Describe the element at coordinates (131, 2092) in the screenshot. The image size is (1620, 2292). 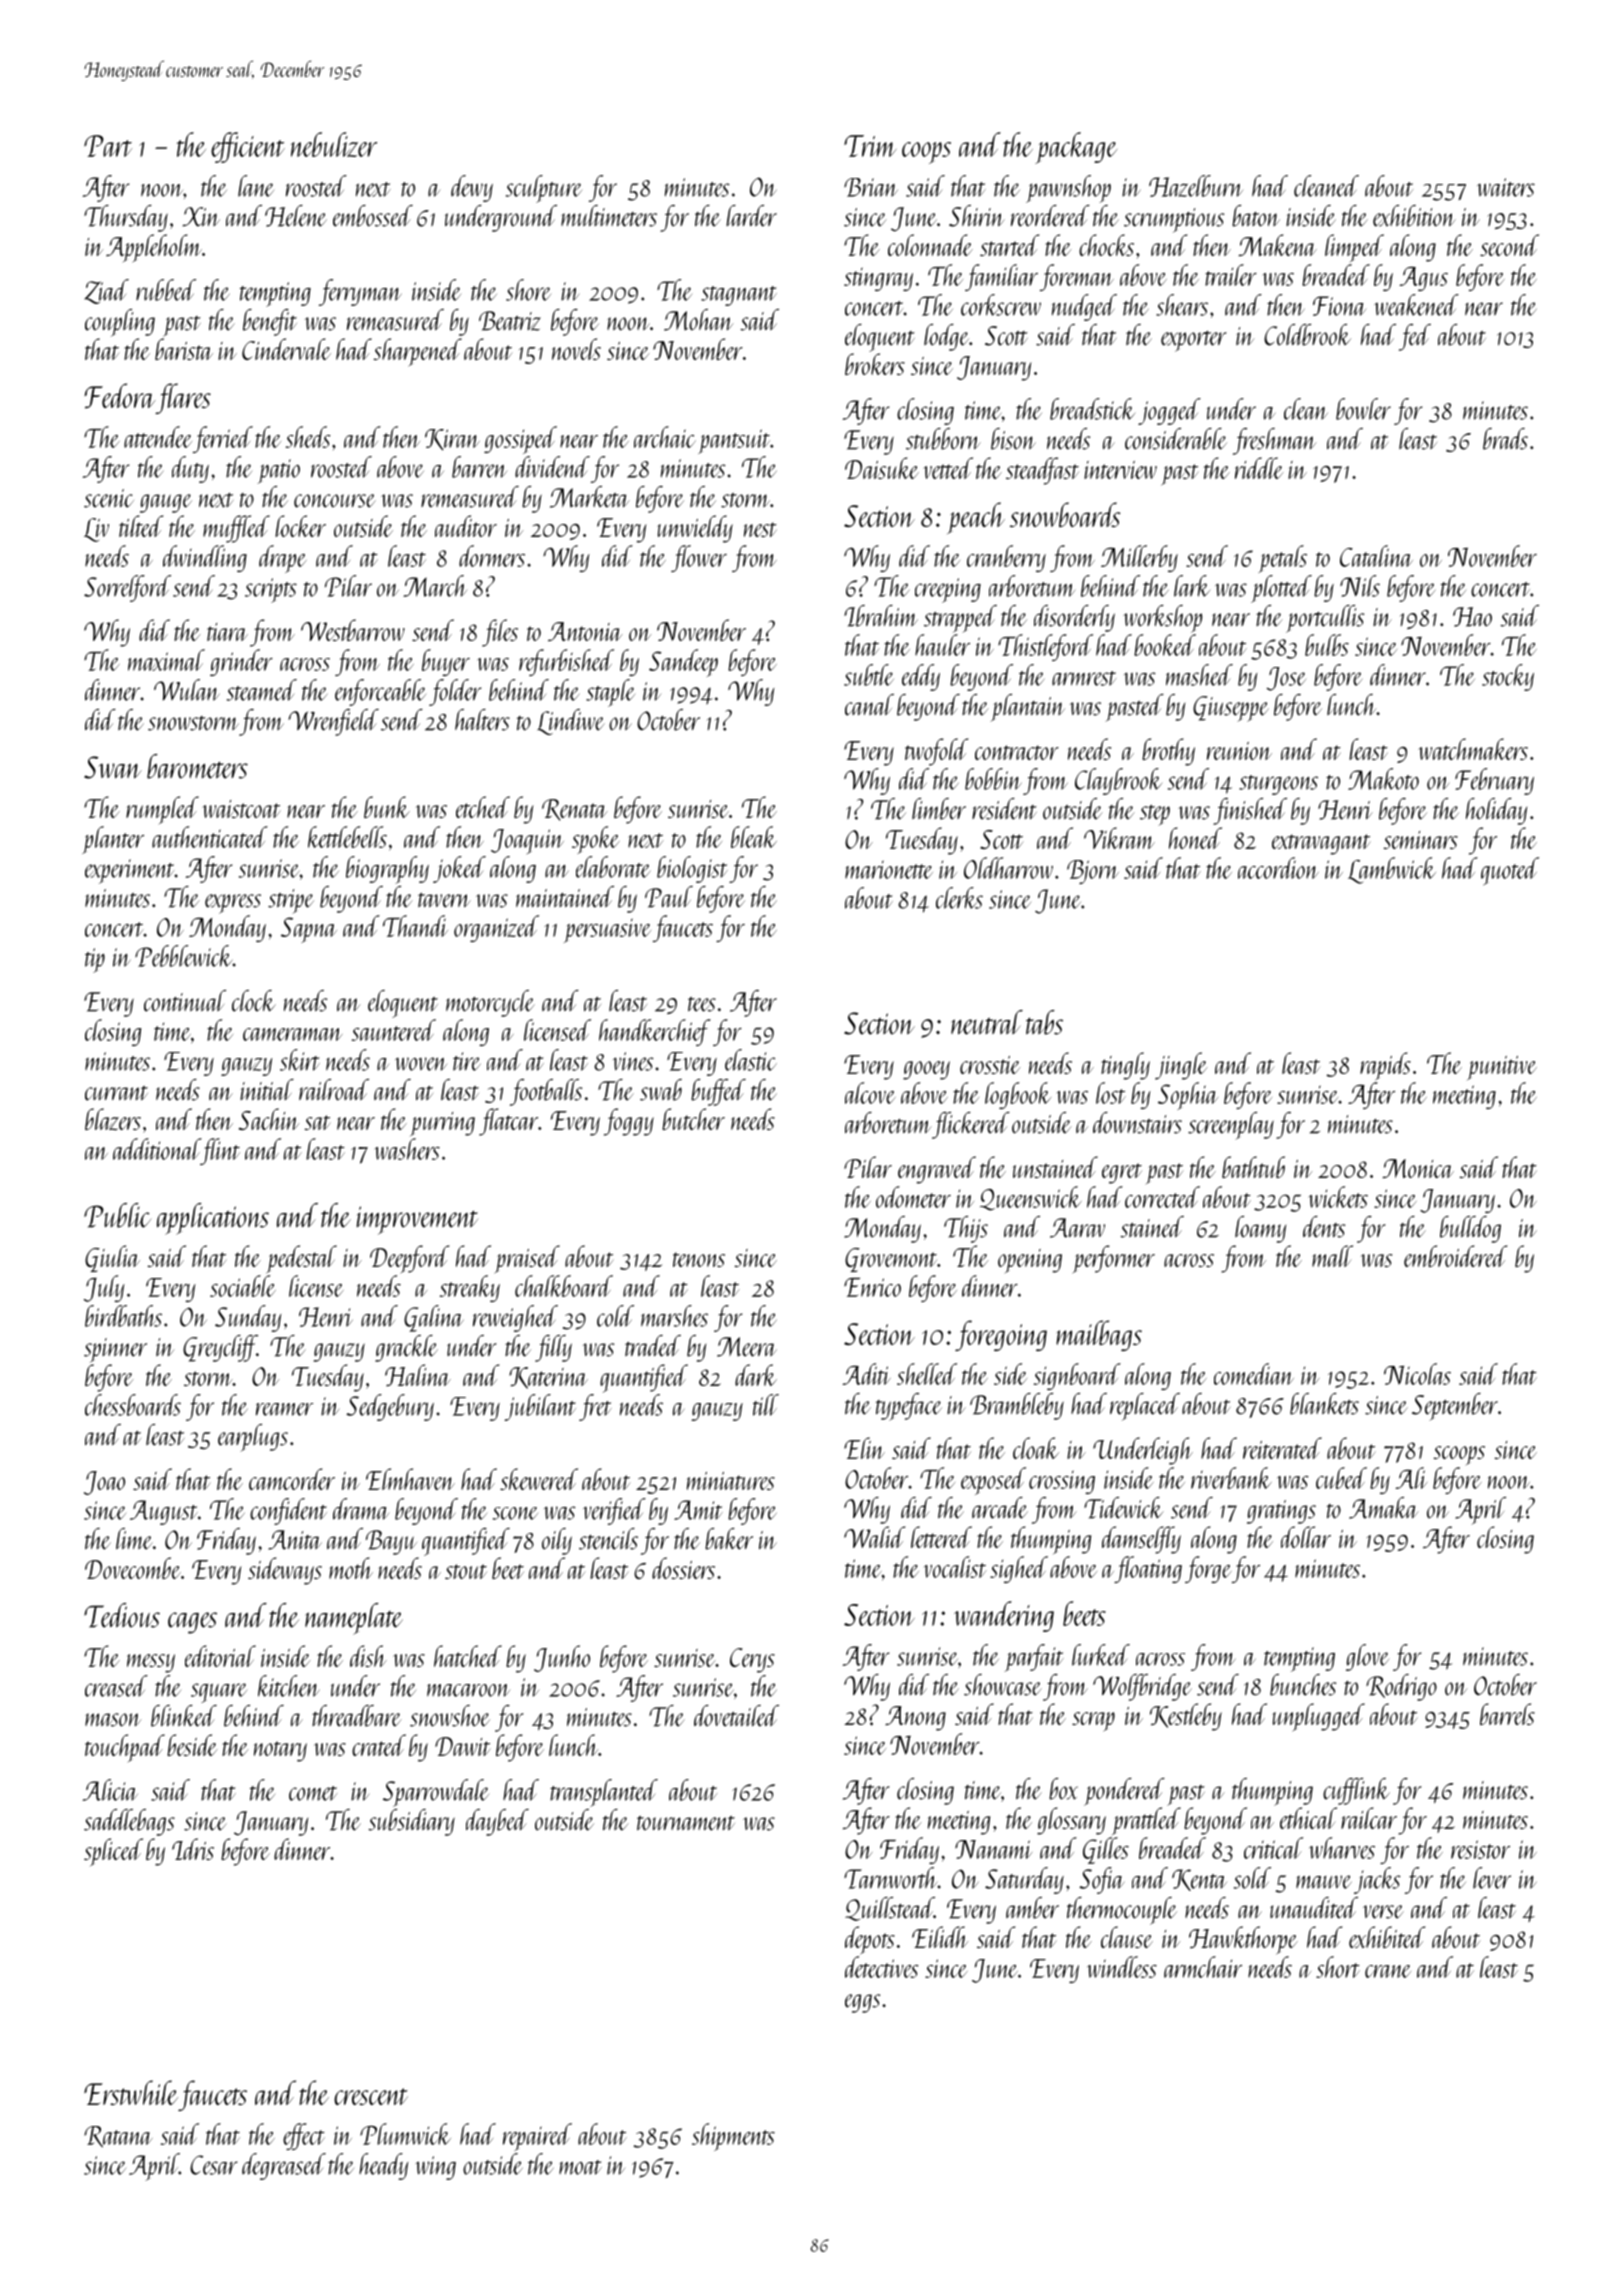
I see `Erstwhile` at that location.
